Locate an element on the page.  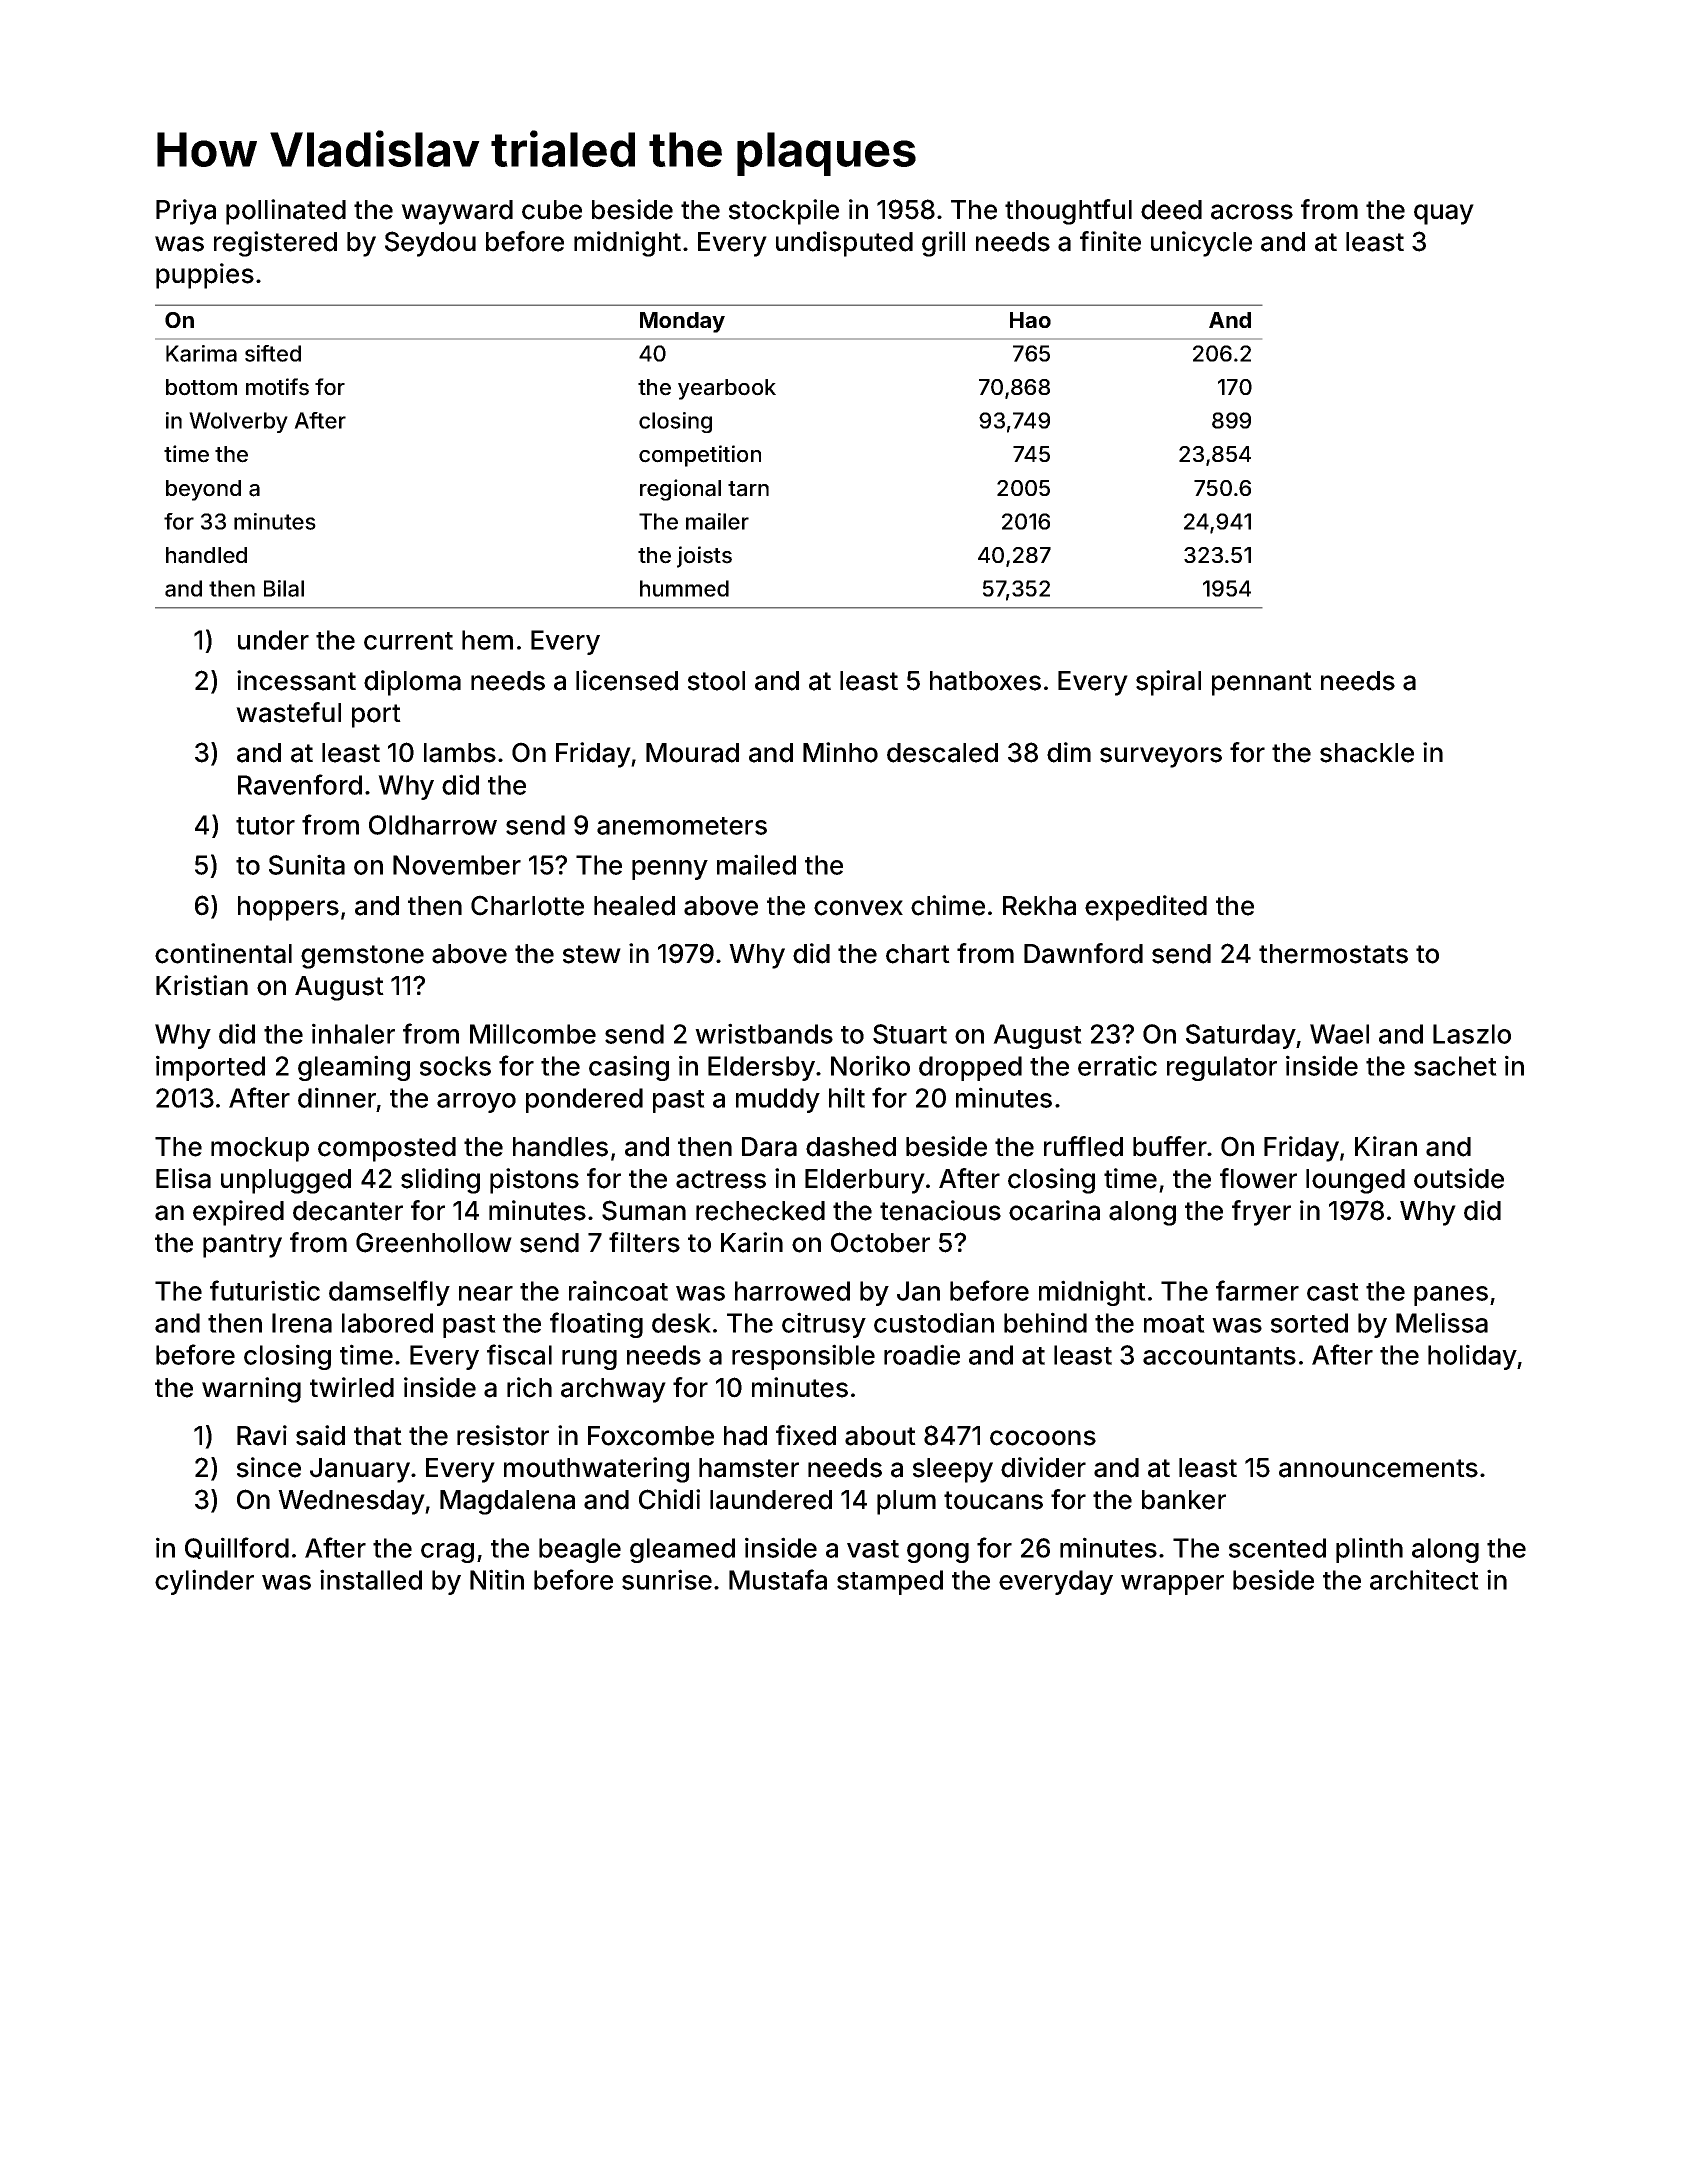
Hao is located at coordinates (1030, 320).
